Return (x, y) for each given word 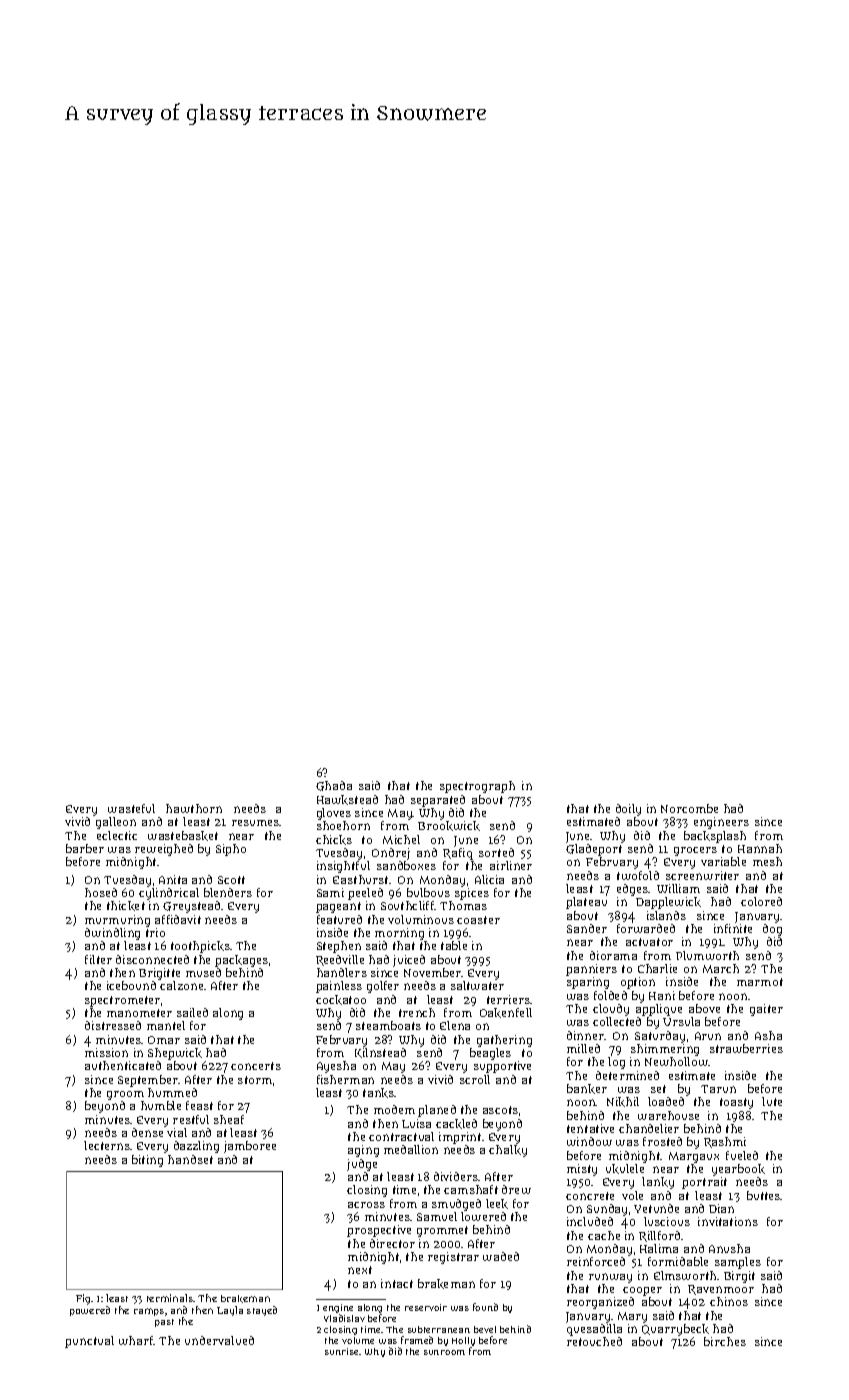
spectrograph (477, 787)
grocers (695, 851)
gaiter (766, 1010)
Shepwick (175, 1054)
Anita (173, 879)
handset (190, 1159)
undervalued (219, 1340)
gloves (334, 814)
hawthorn (194, 808)
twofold (638, 875)
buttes (764, 1195)
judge (362, 1165)
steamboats (388, 1025)
